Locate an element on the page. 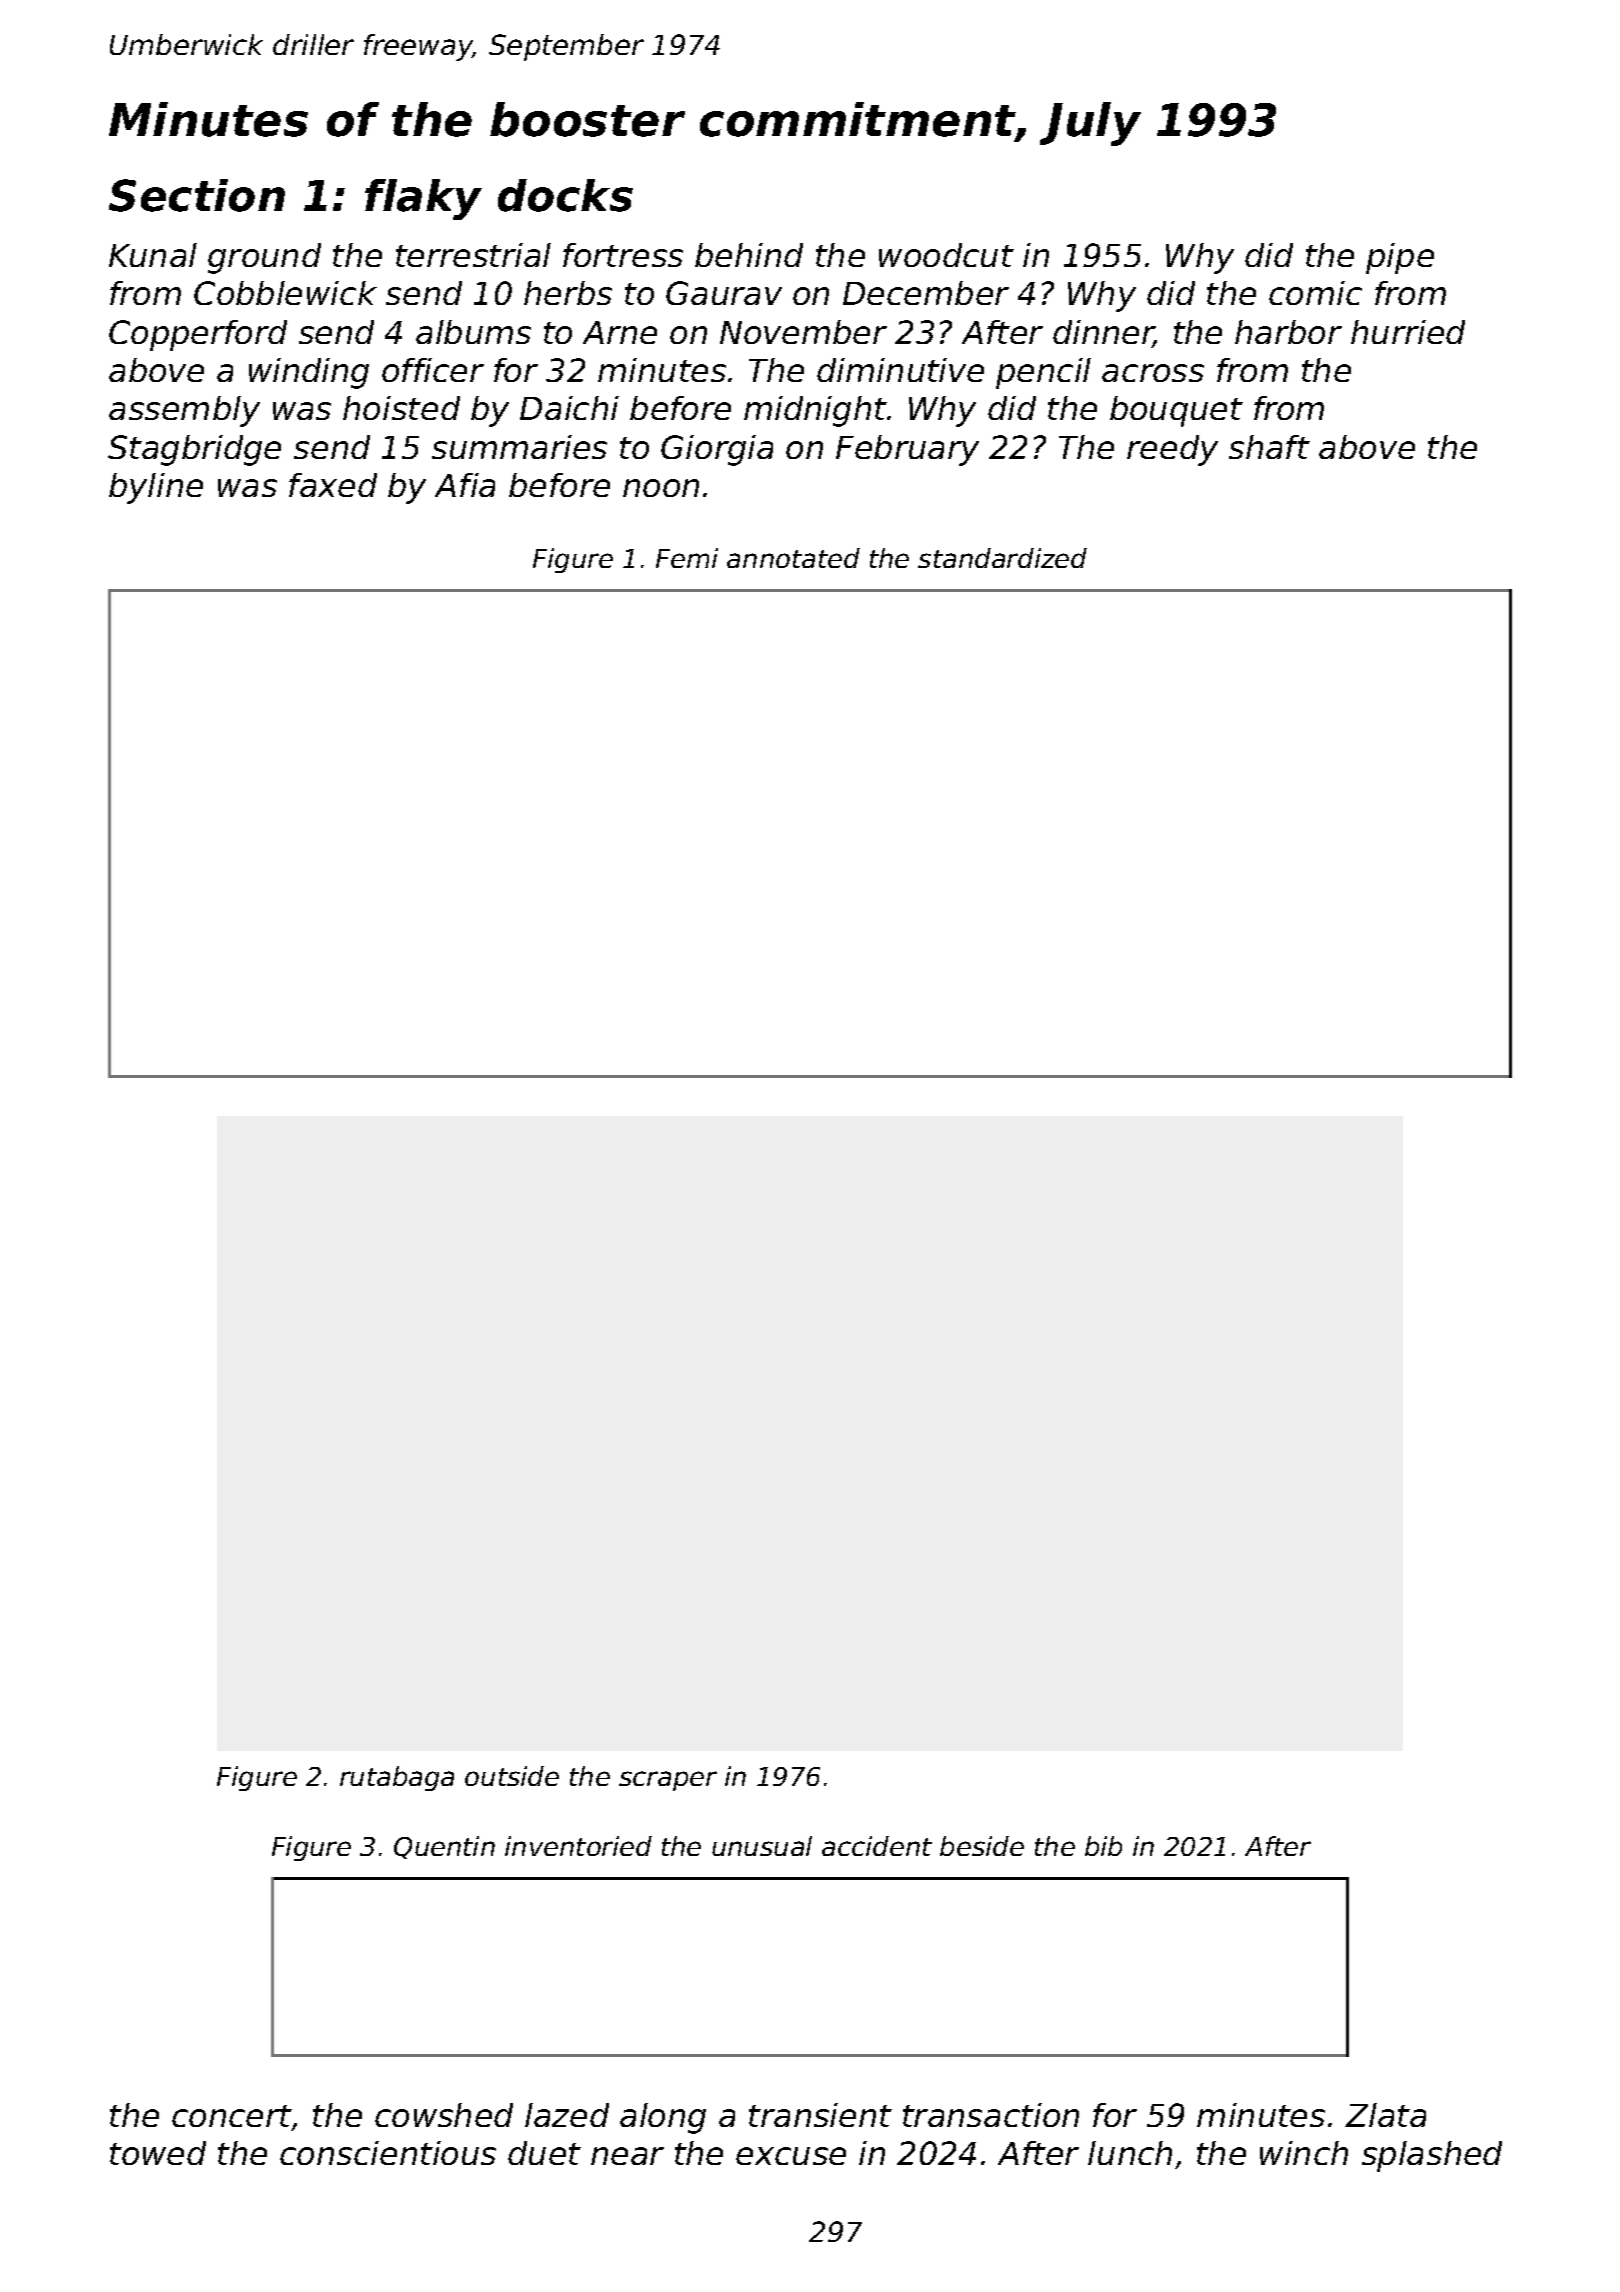 This document has width=1620, height=2292. assembly is located at coordinates (184, 411).
